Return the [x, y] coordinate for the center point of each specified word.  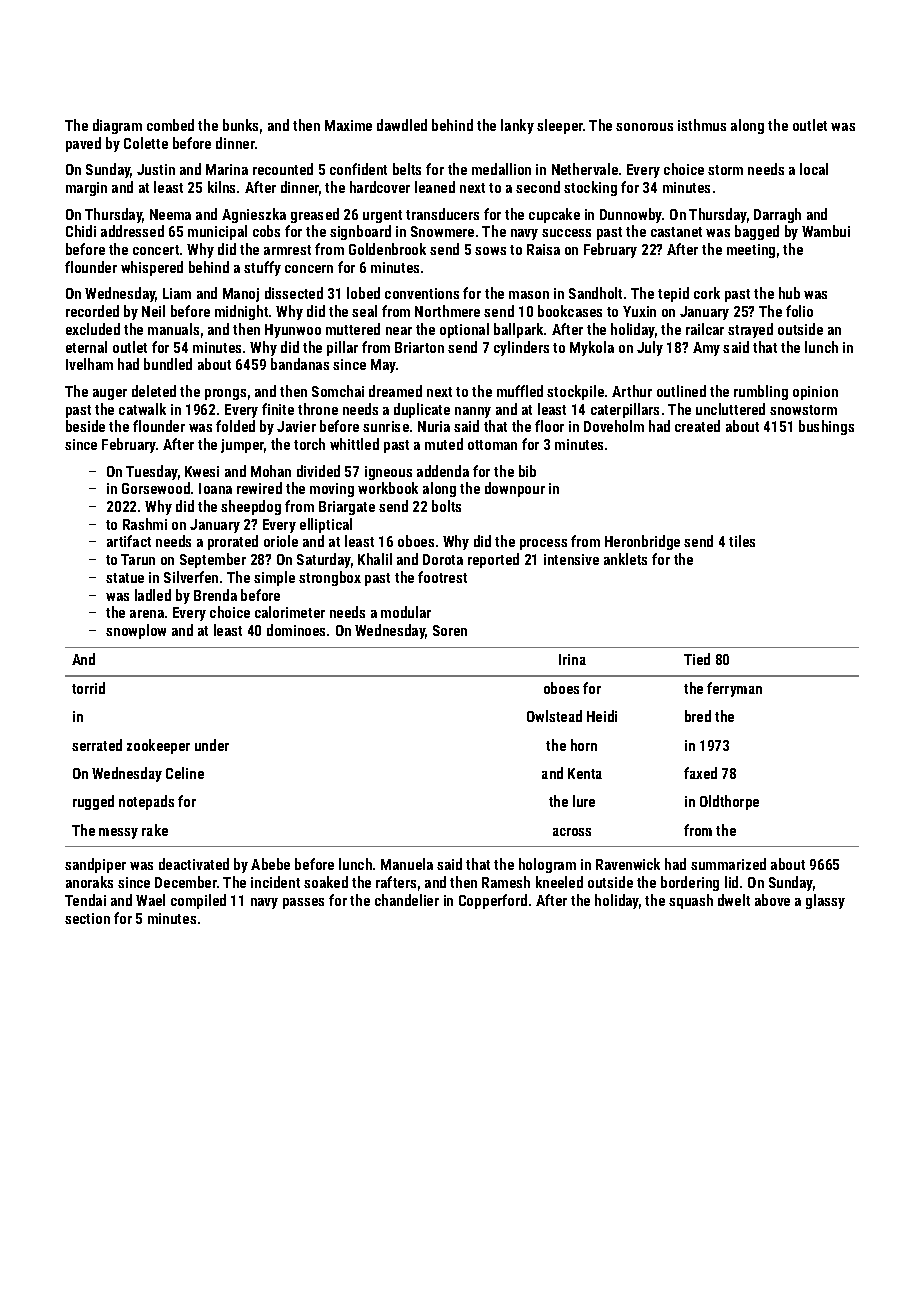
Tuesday [152, 472]
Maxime [348, 125]
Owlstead [554, 716]
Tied [697, 659]
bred [698, 716]
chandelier [407, 900]
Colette [146, 143]
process [543, 544]
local [814, 169]
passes [303, 903]
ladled [153, 595]
